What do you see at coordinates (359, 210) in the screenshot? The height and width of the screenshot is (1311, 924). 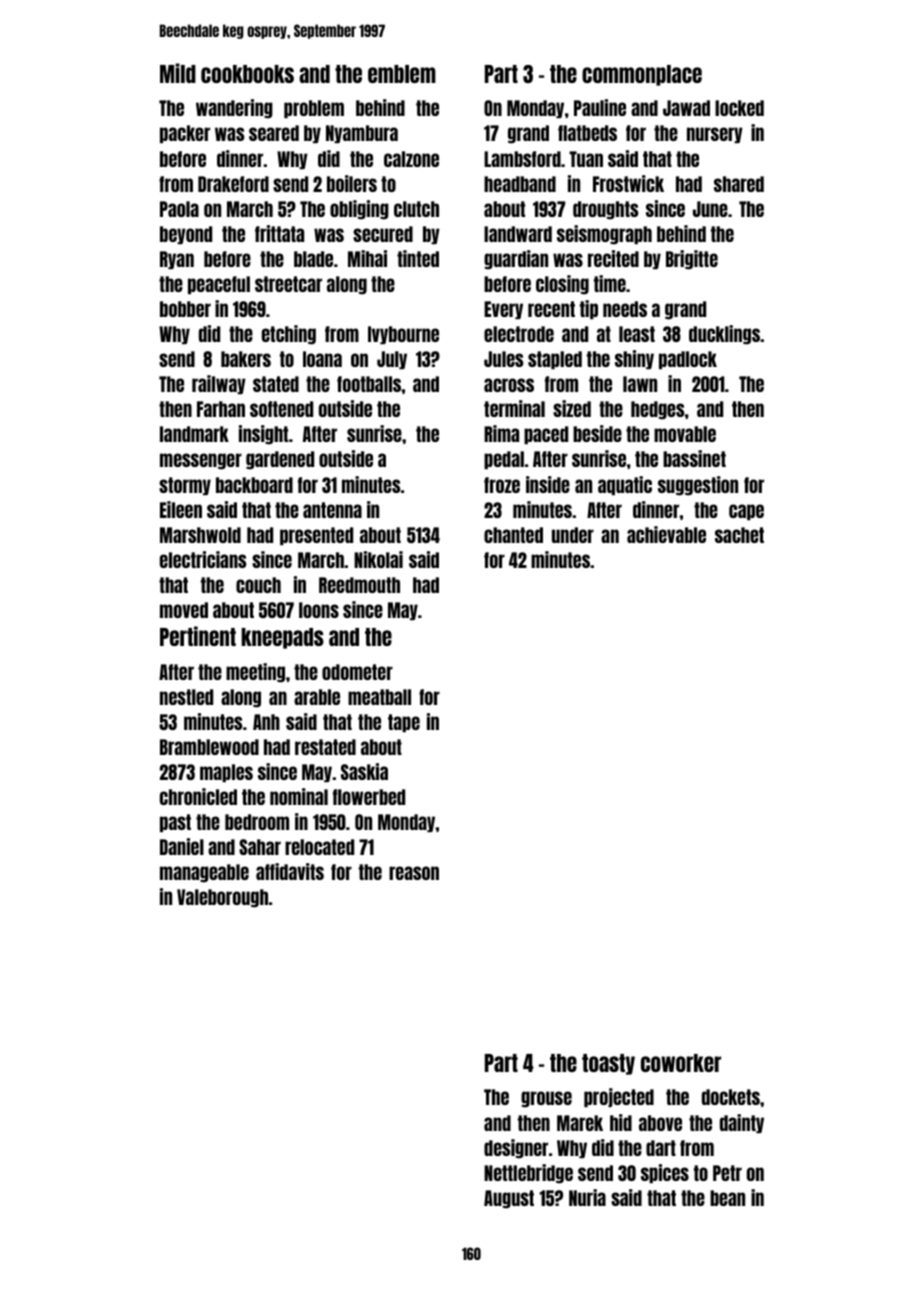 I see `obliging` at bounding box center [359, 210].
